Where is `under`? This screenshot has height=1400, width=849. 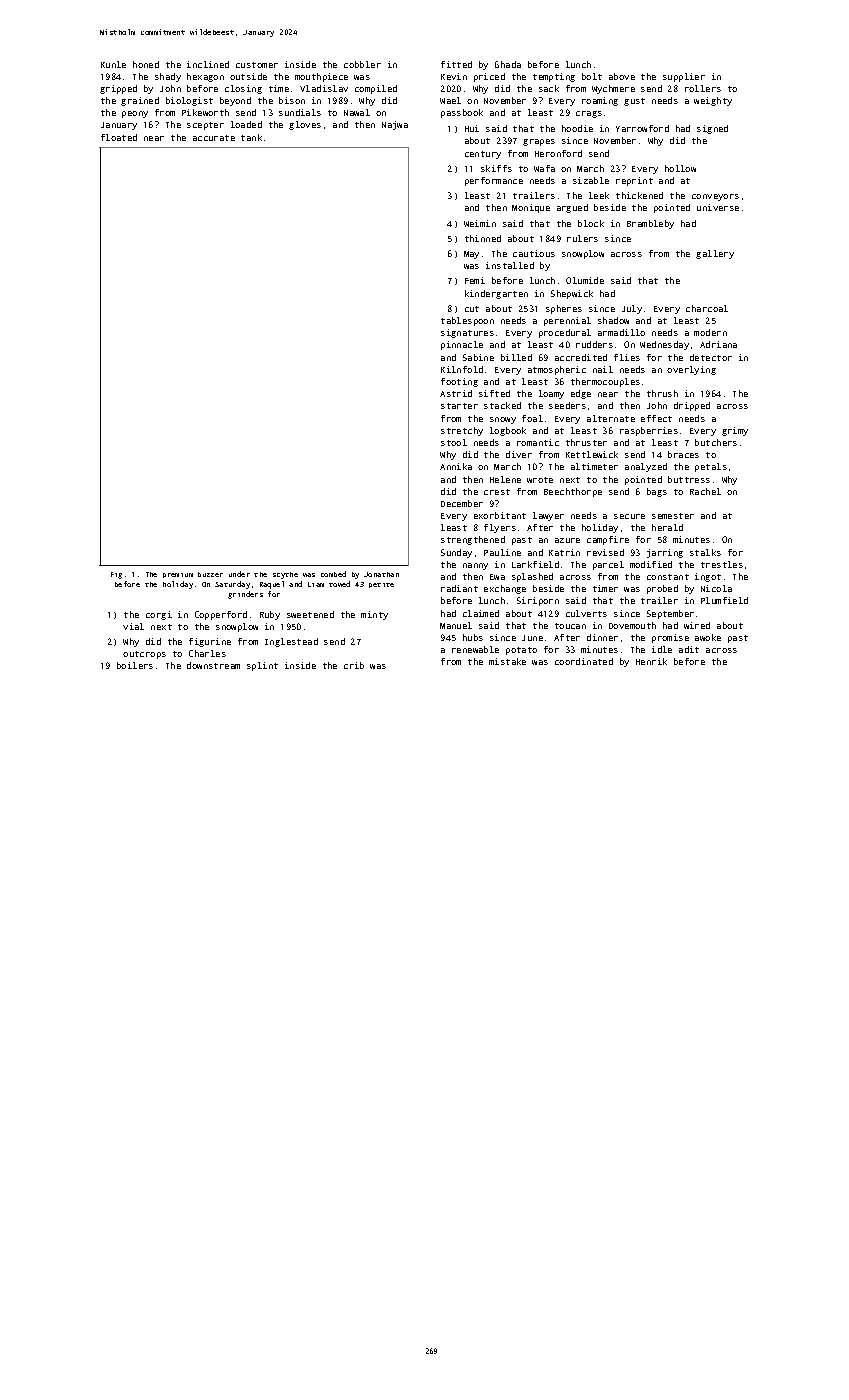 under is located at coordinates (239, 574).
